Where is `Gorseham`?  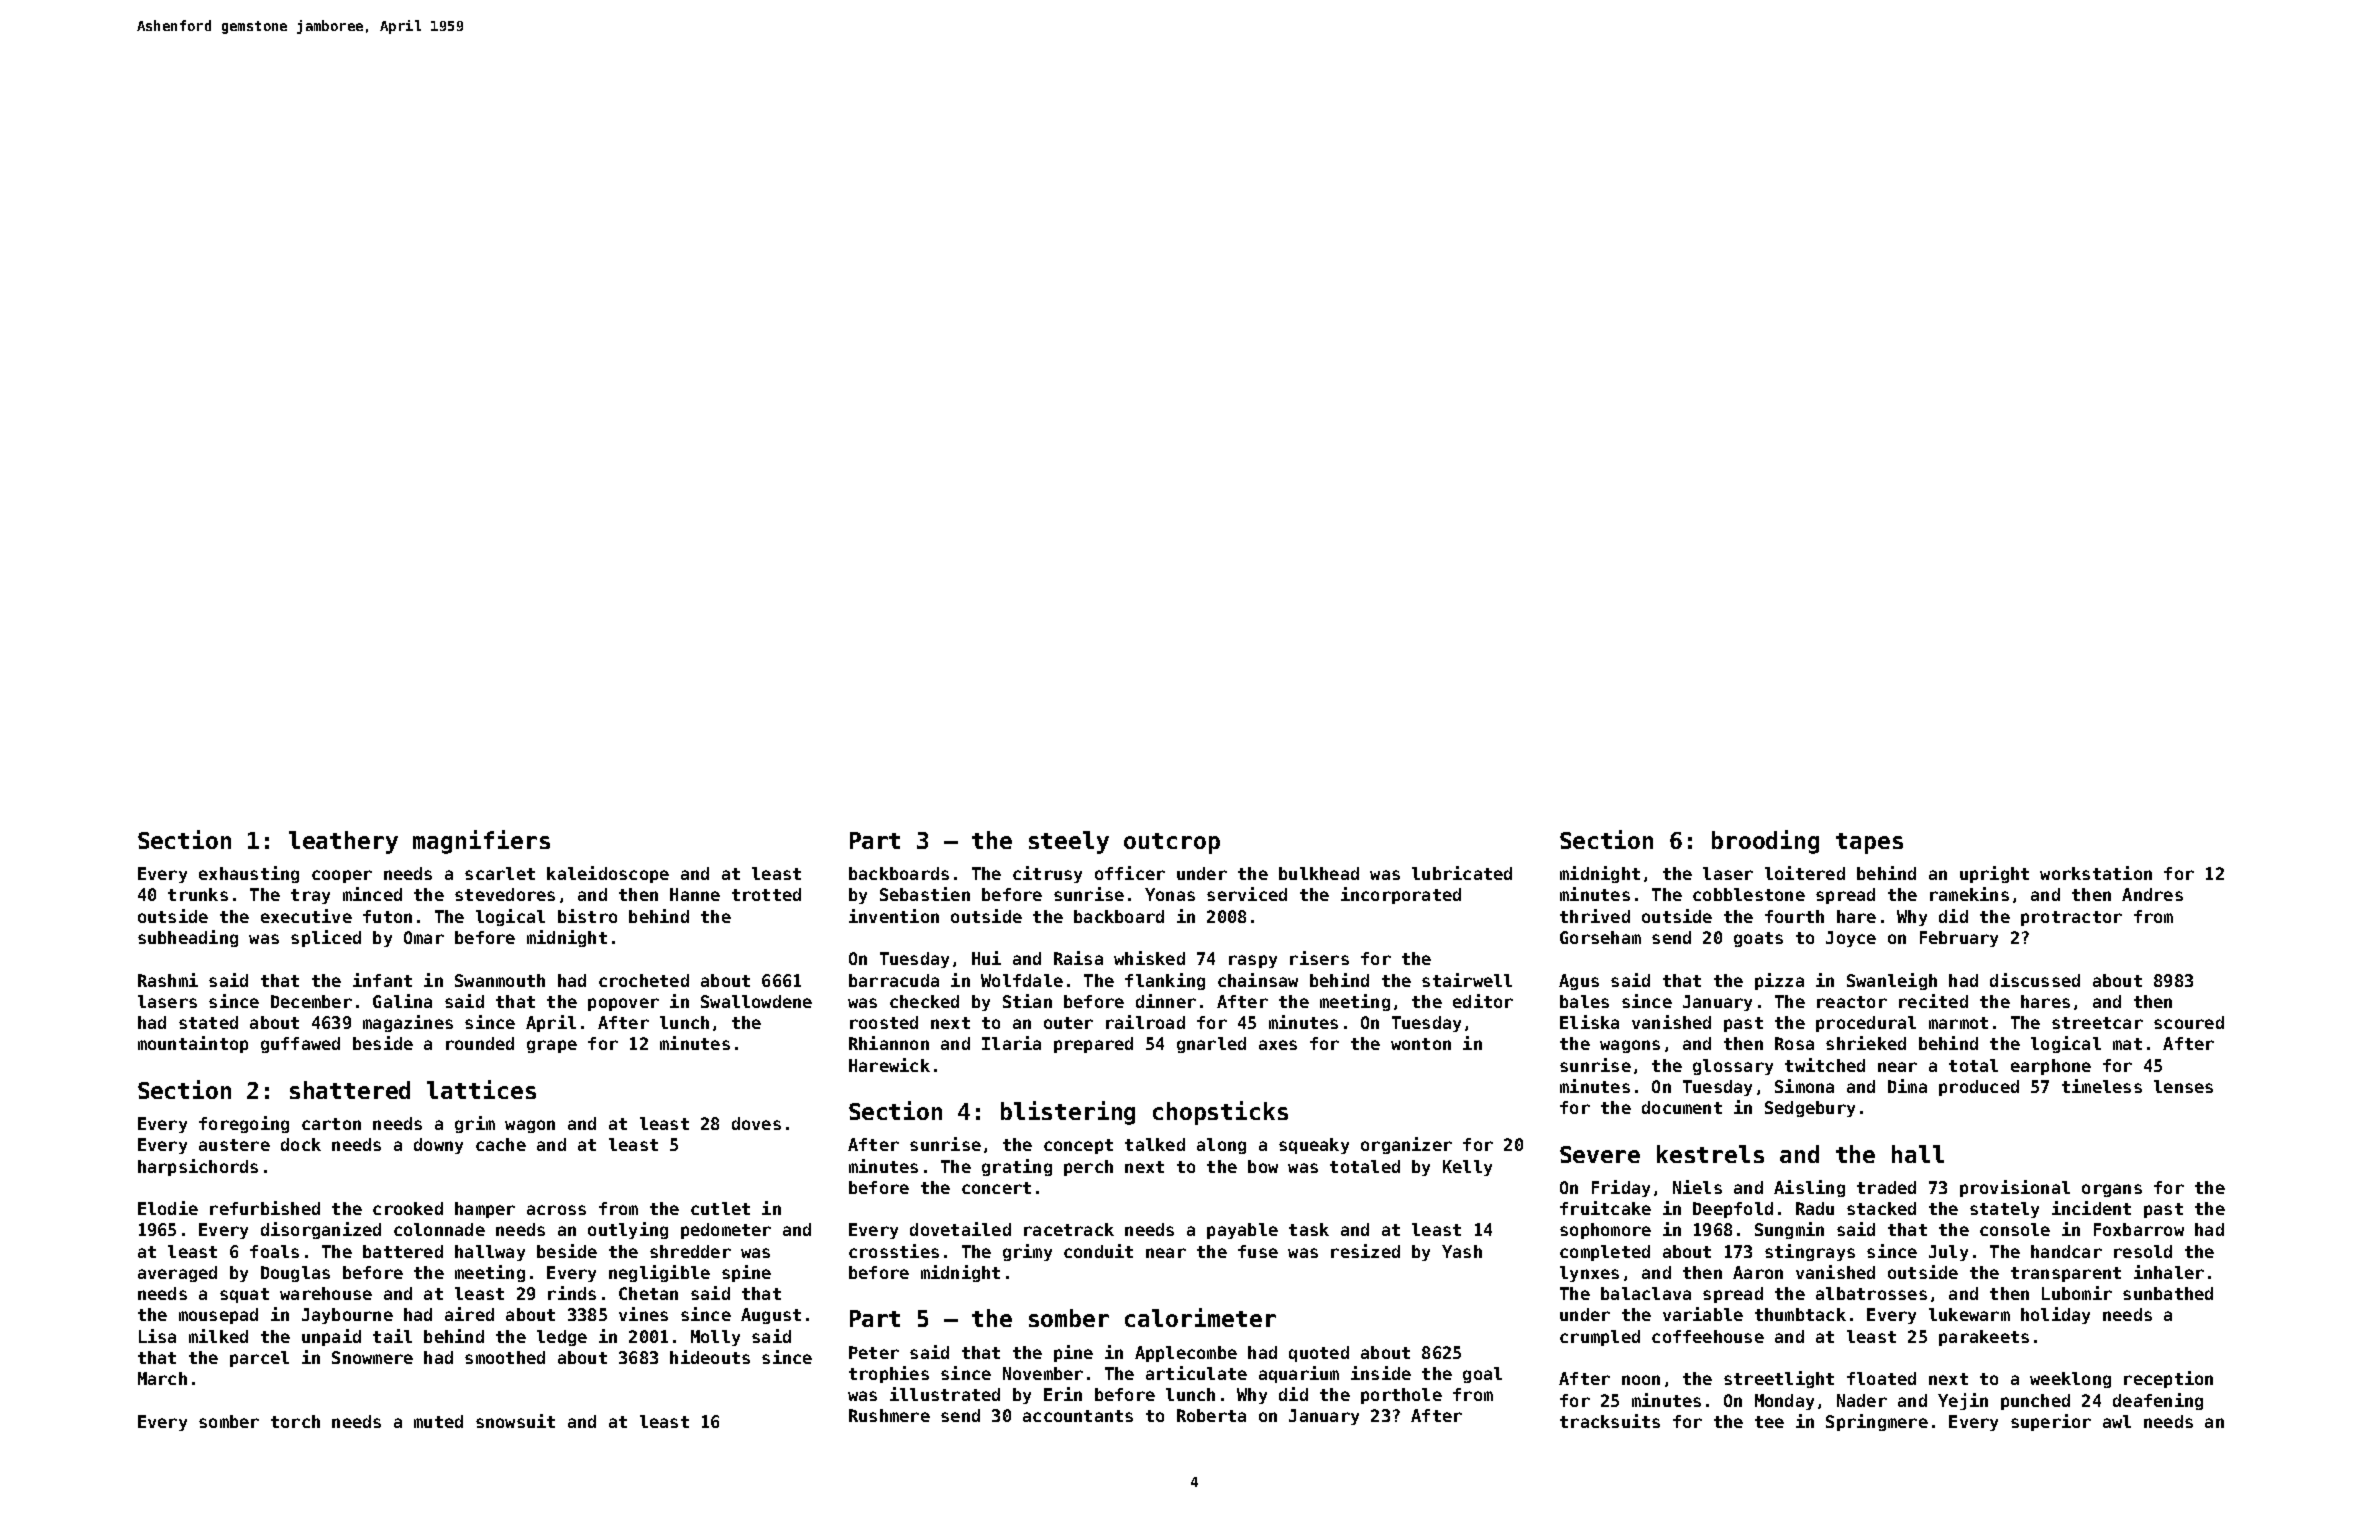
Gorseham is located at coordinates (1600, 937).
